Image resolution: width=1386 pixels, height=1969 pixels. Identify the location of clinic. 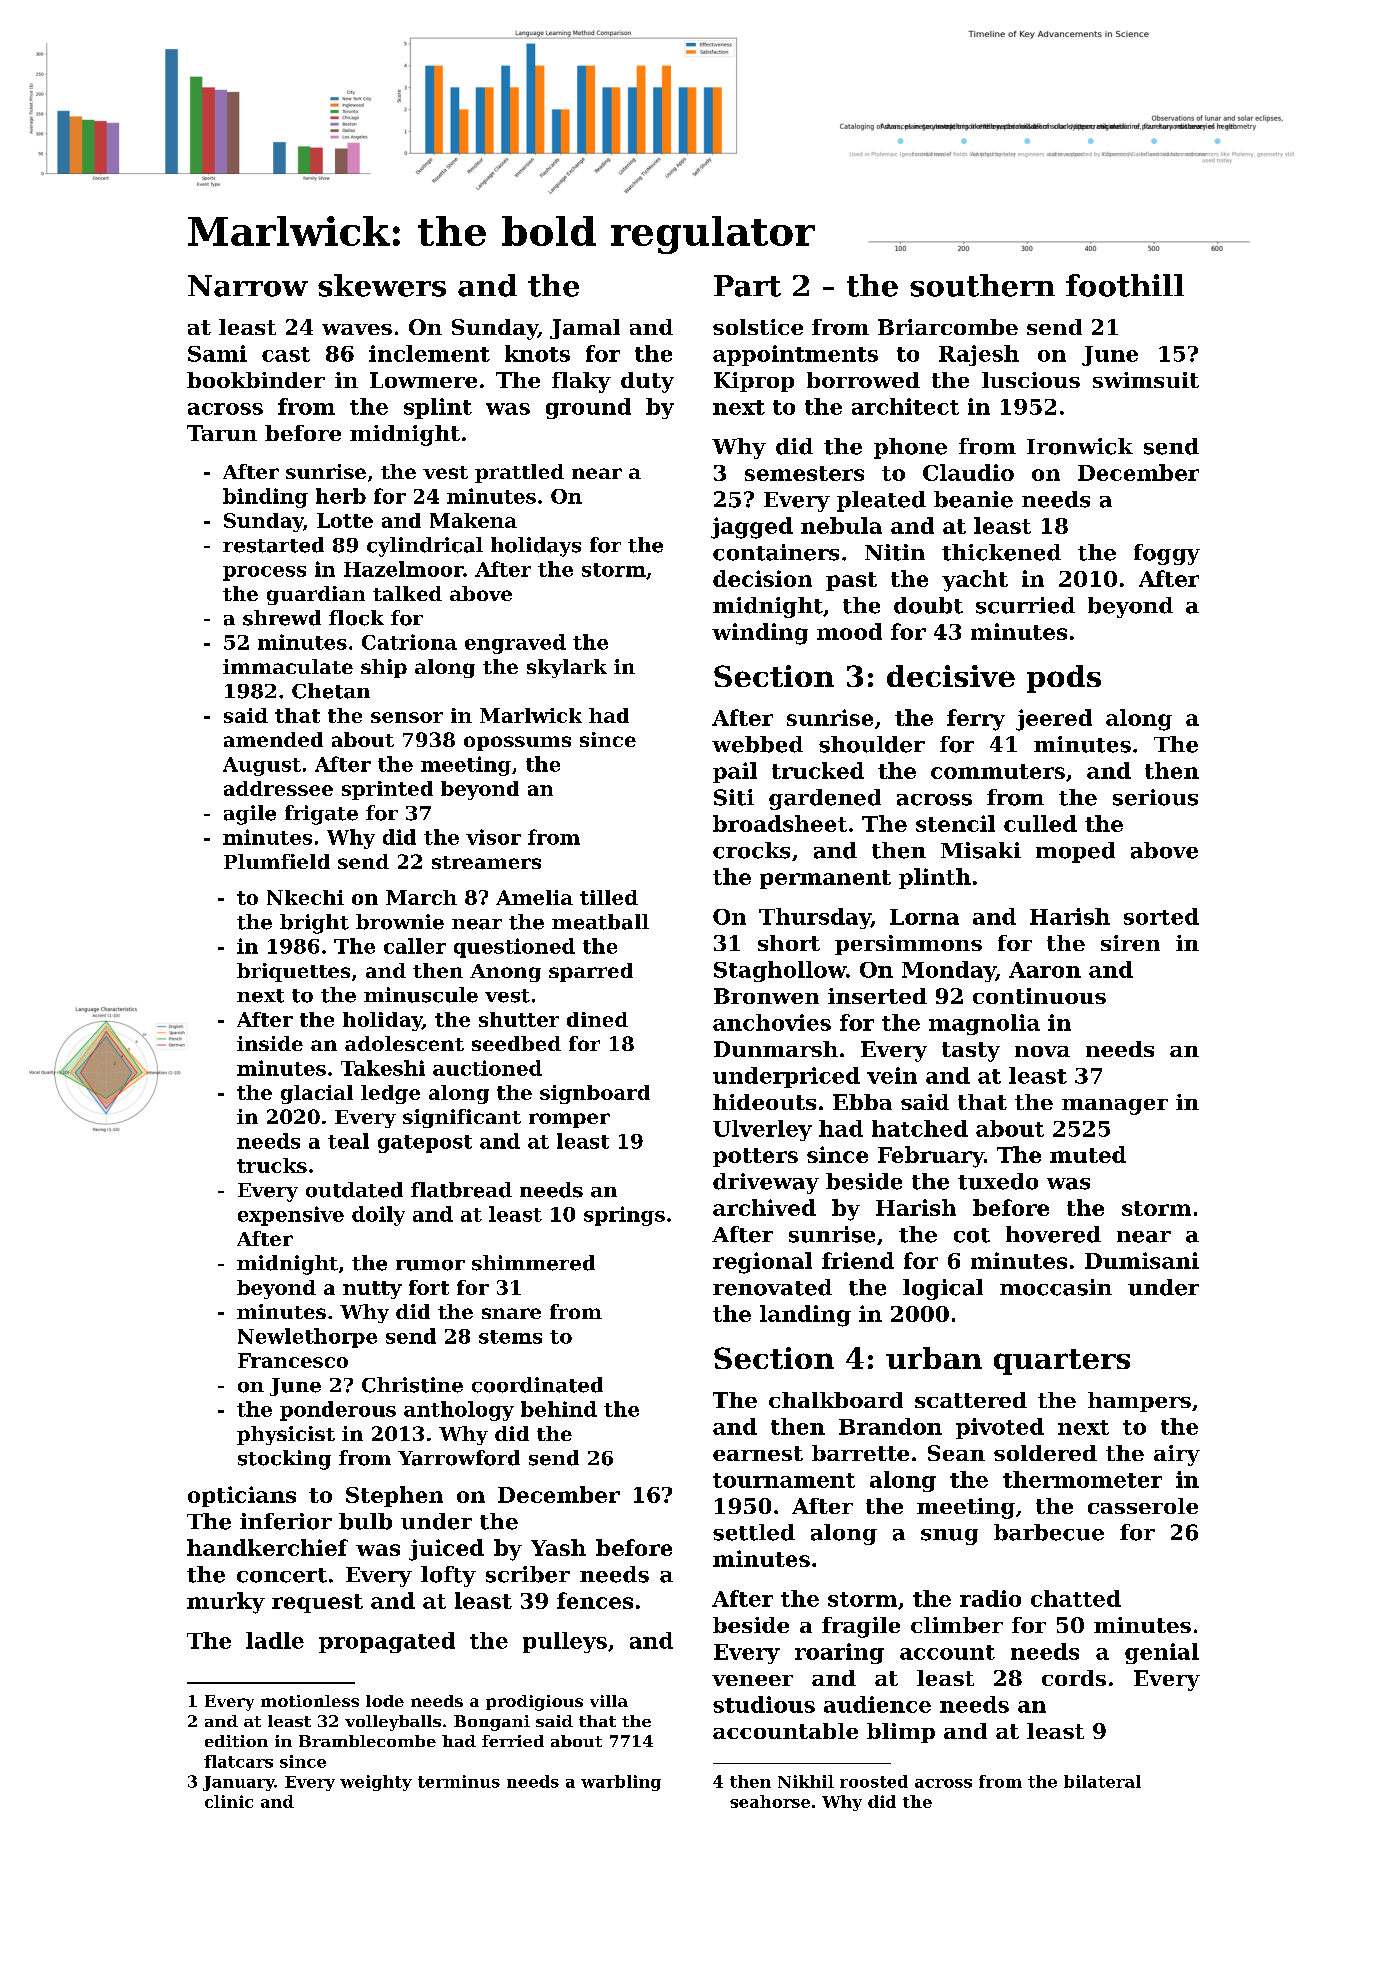
(229, 1801).
